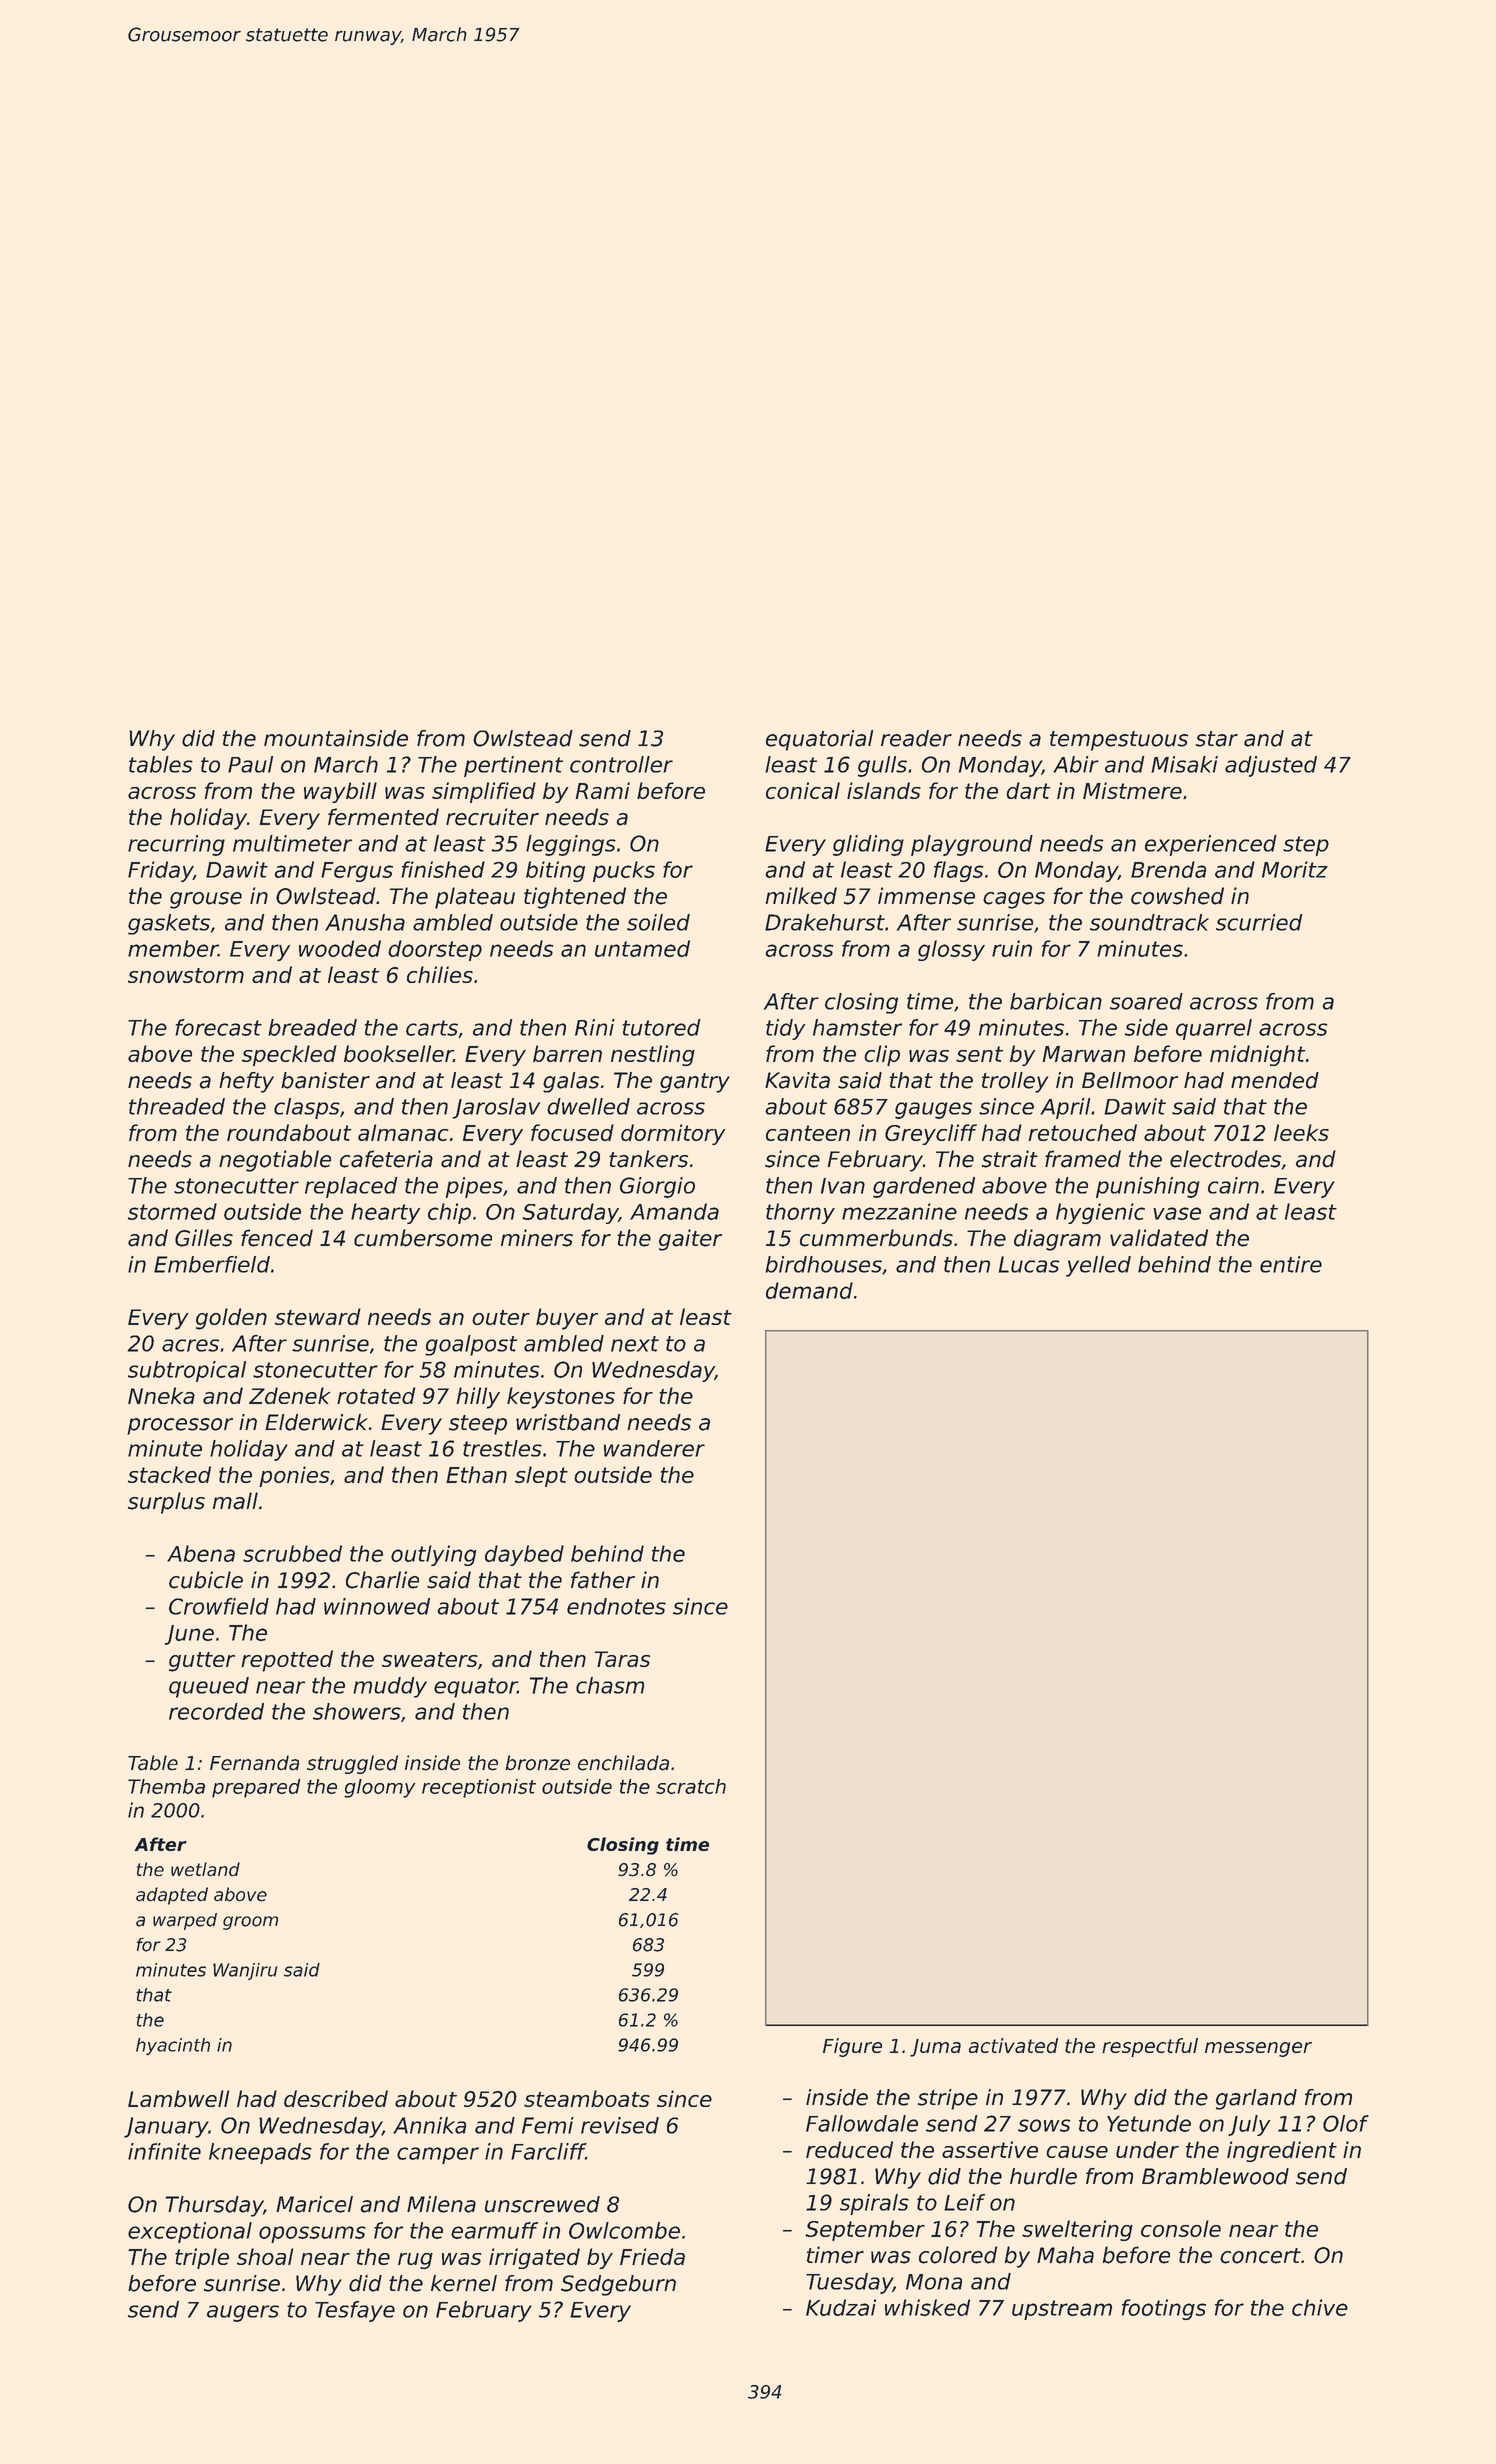 The height and width of the screenshot is (2464, 1496). Describe the element at coordinates (809, 1290) in the screenshot. I see `demand` at that location.
